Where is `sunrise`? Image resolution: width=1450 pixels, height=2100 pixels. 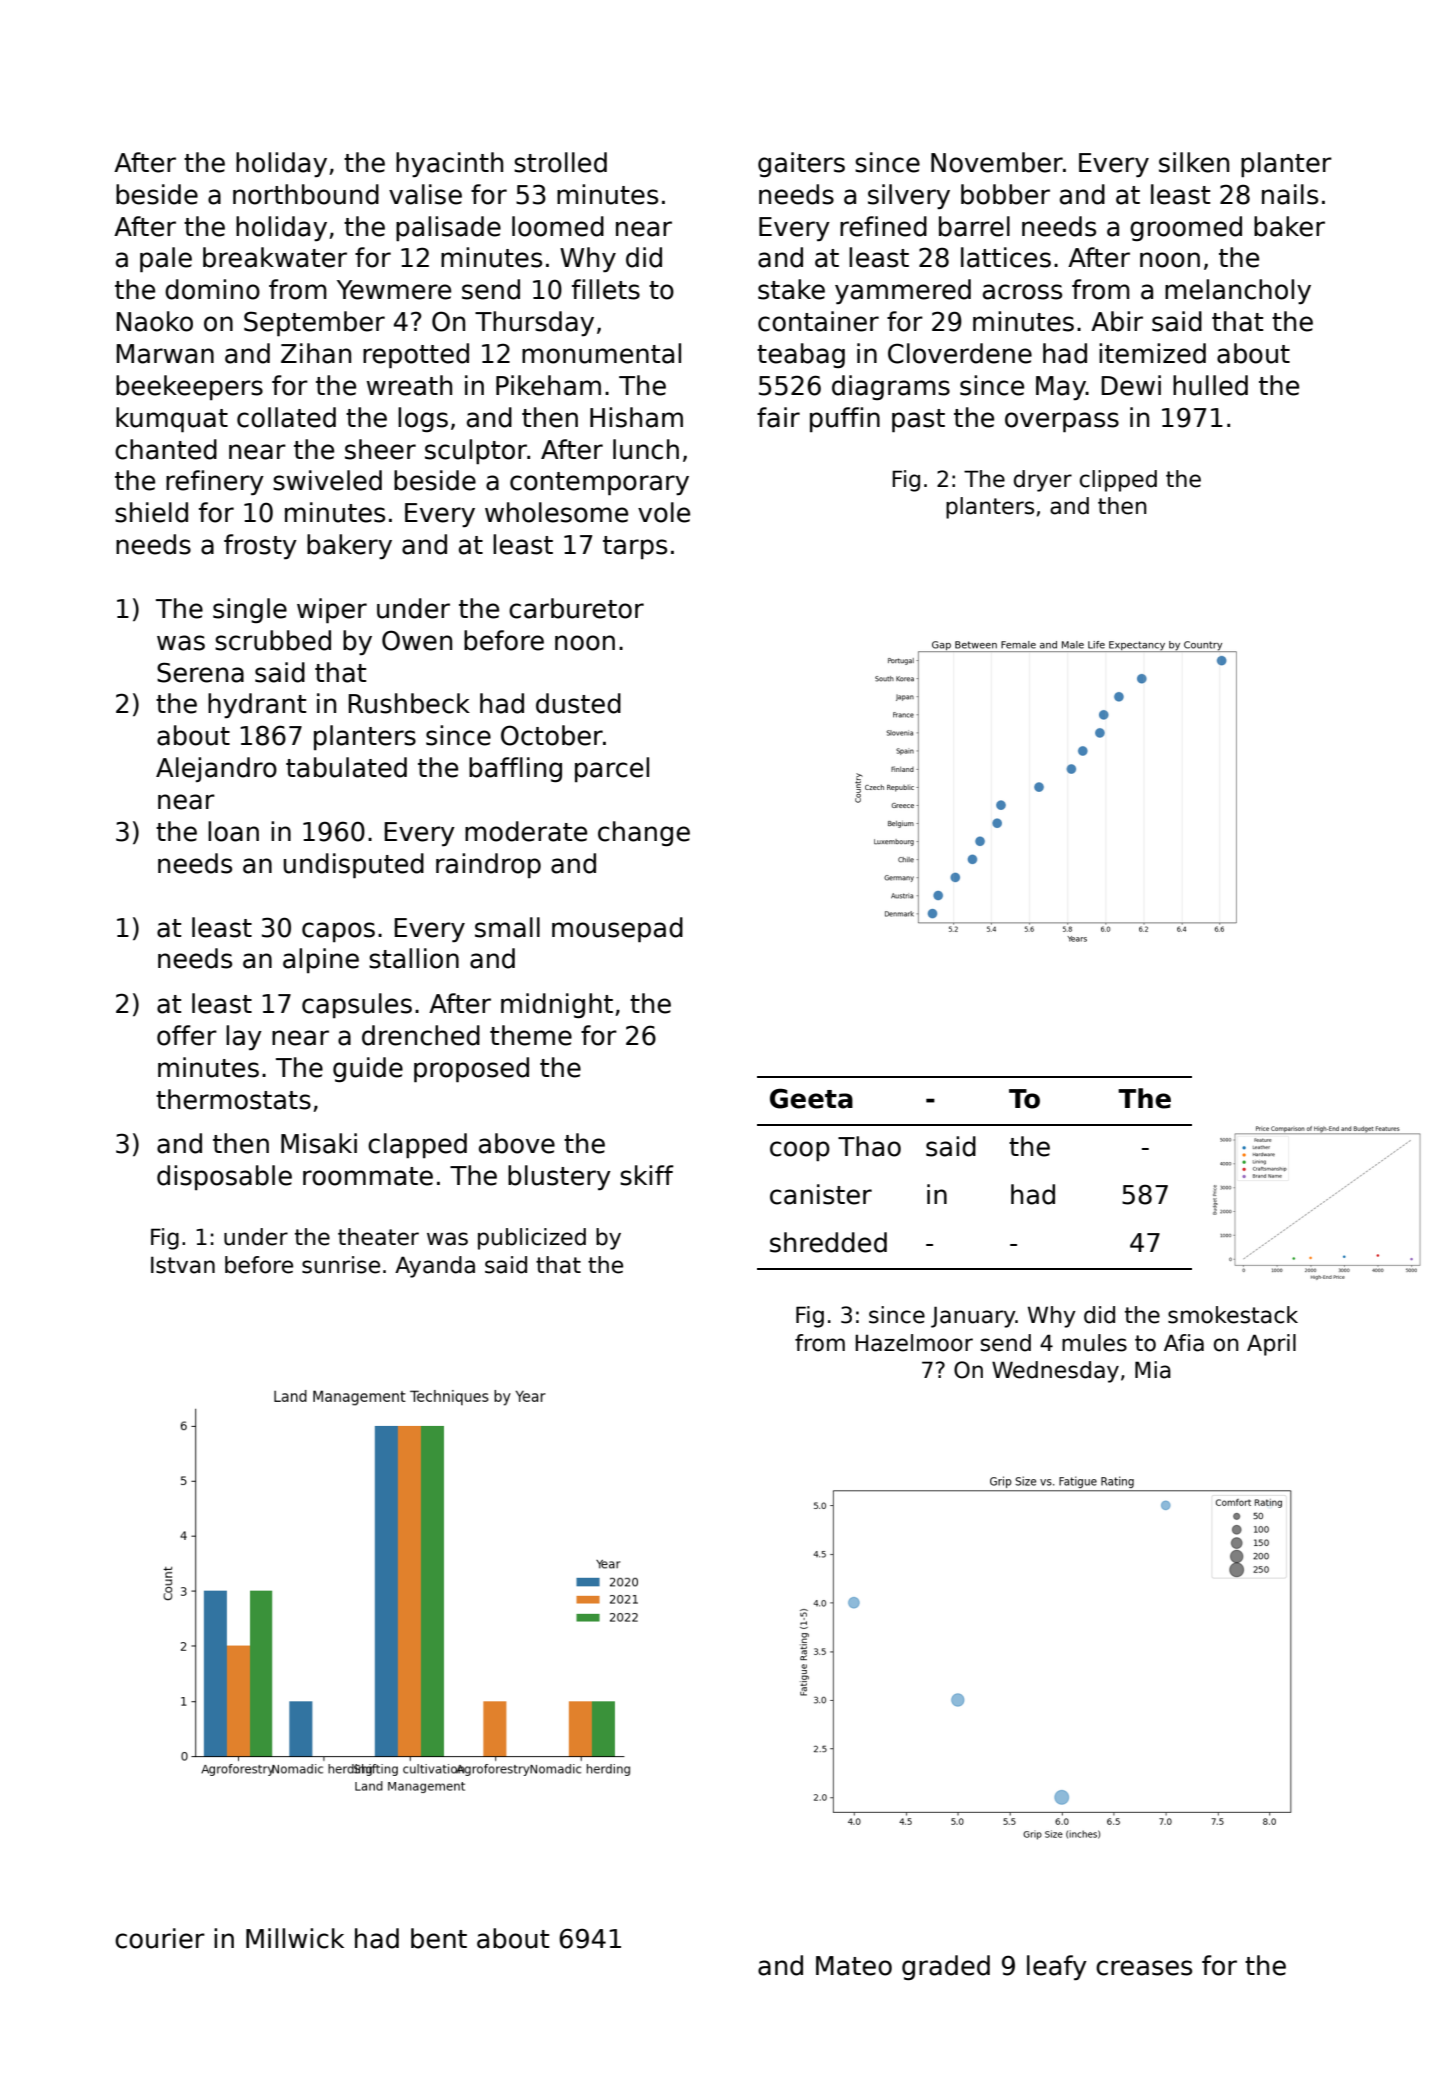 sunrise is located at coordinates (341, 1265).
